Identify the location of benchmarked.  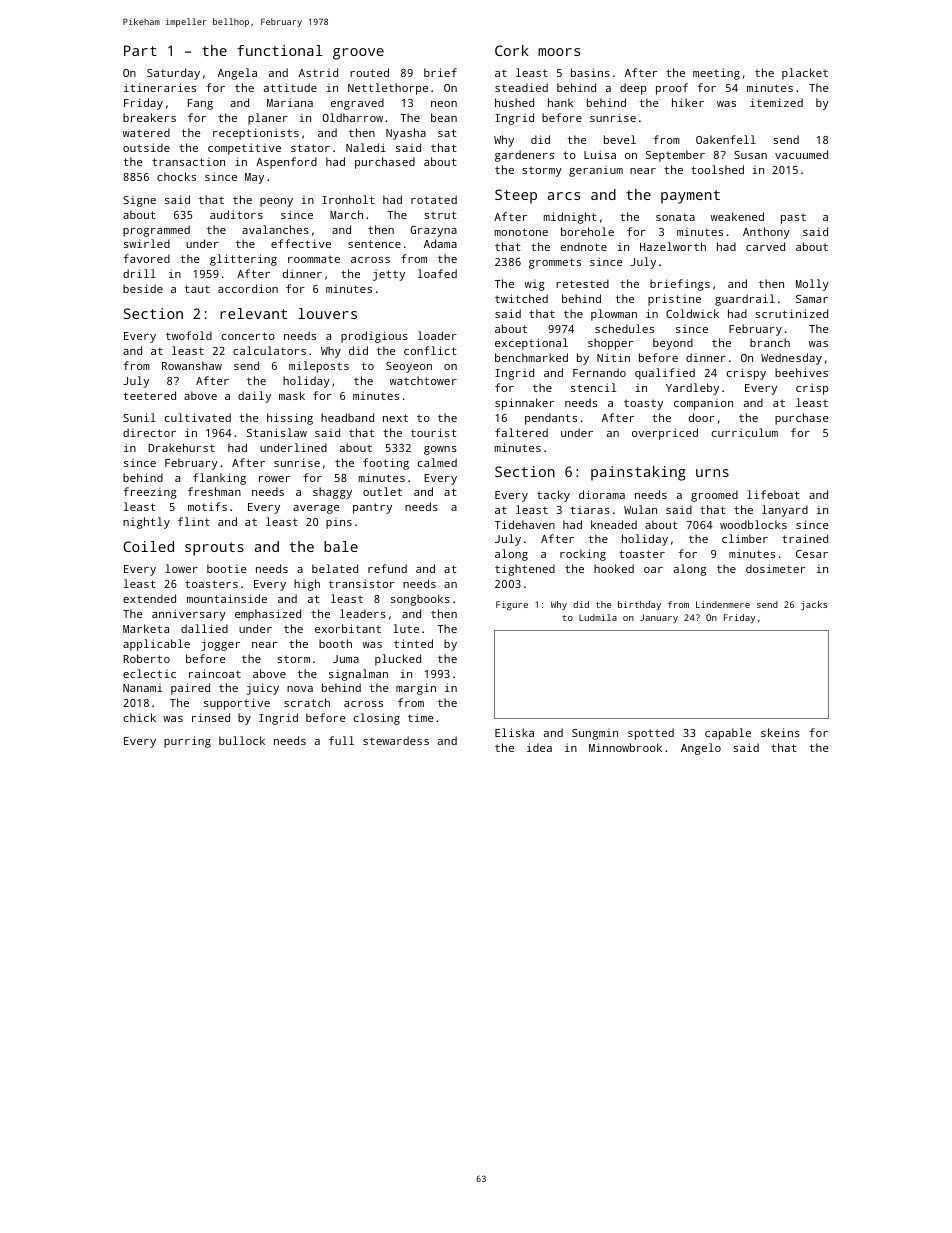
(531, 357).
